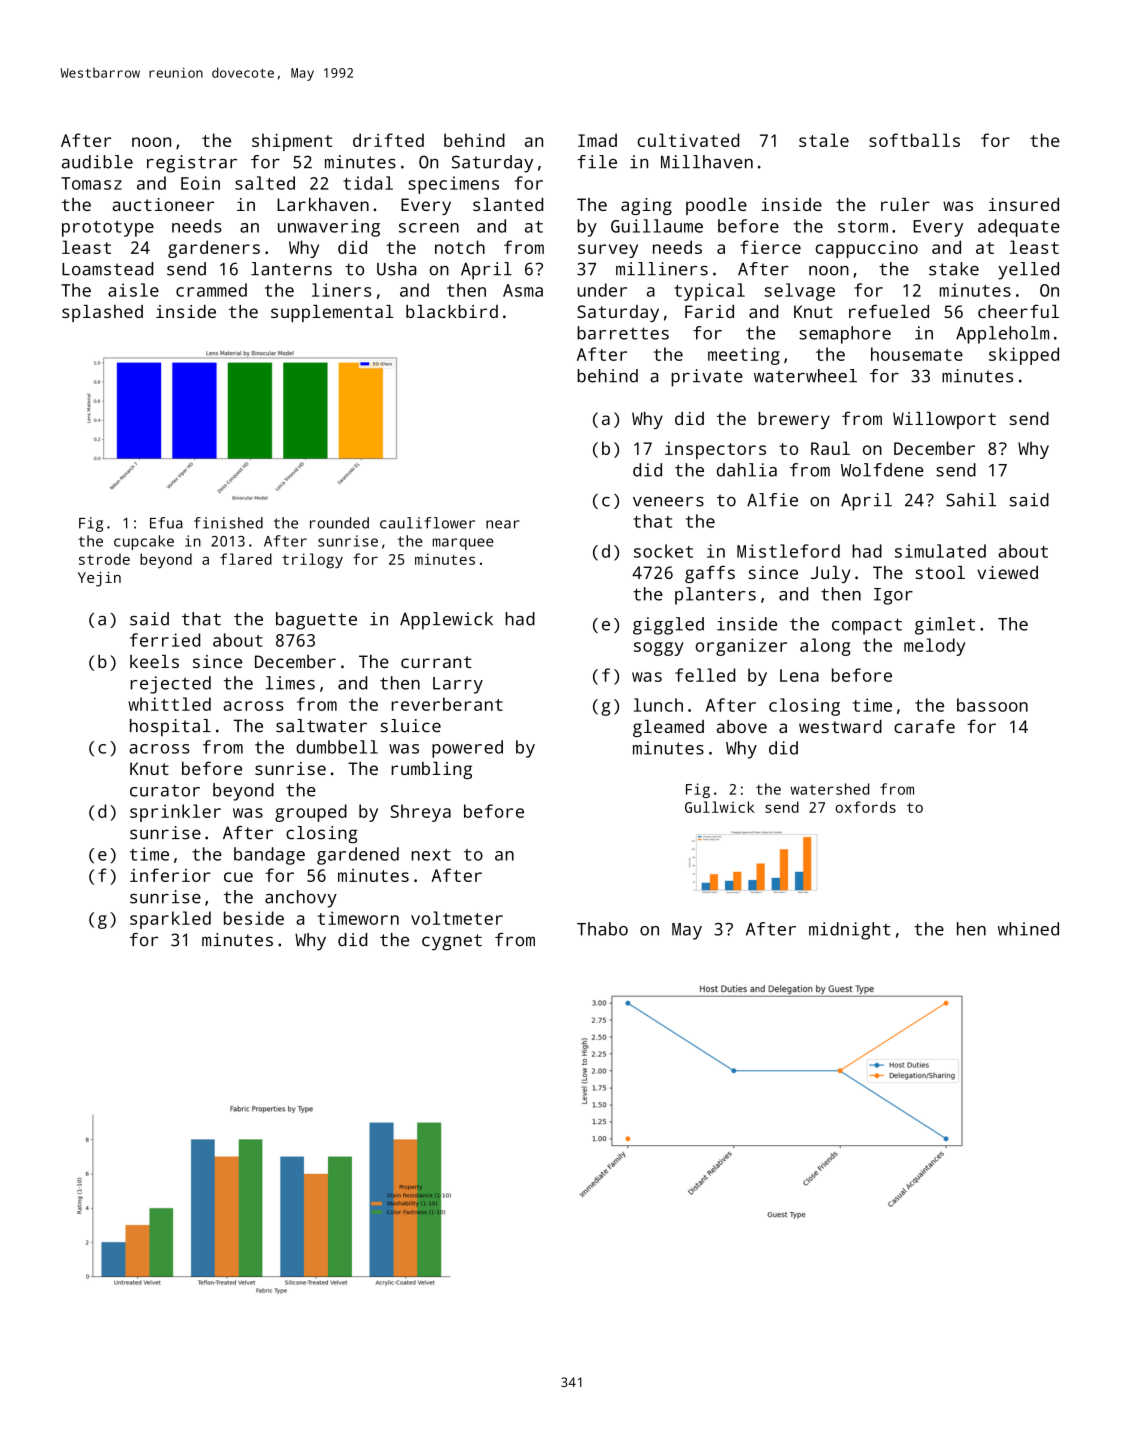  What do you see at coordinates (597, 140) in the screenshot?
I see `Imad` at bounding box center [597, 140].
